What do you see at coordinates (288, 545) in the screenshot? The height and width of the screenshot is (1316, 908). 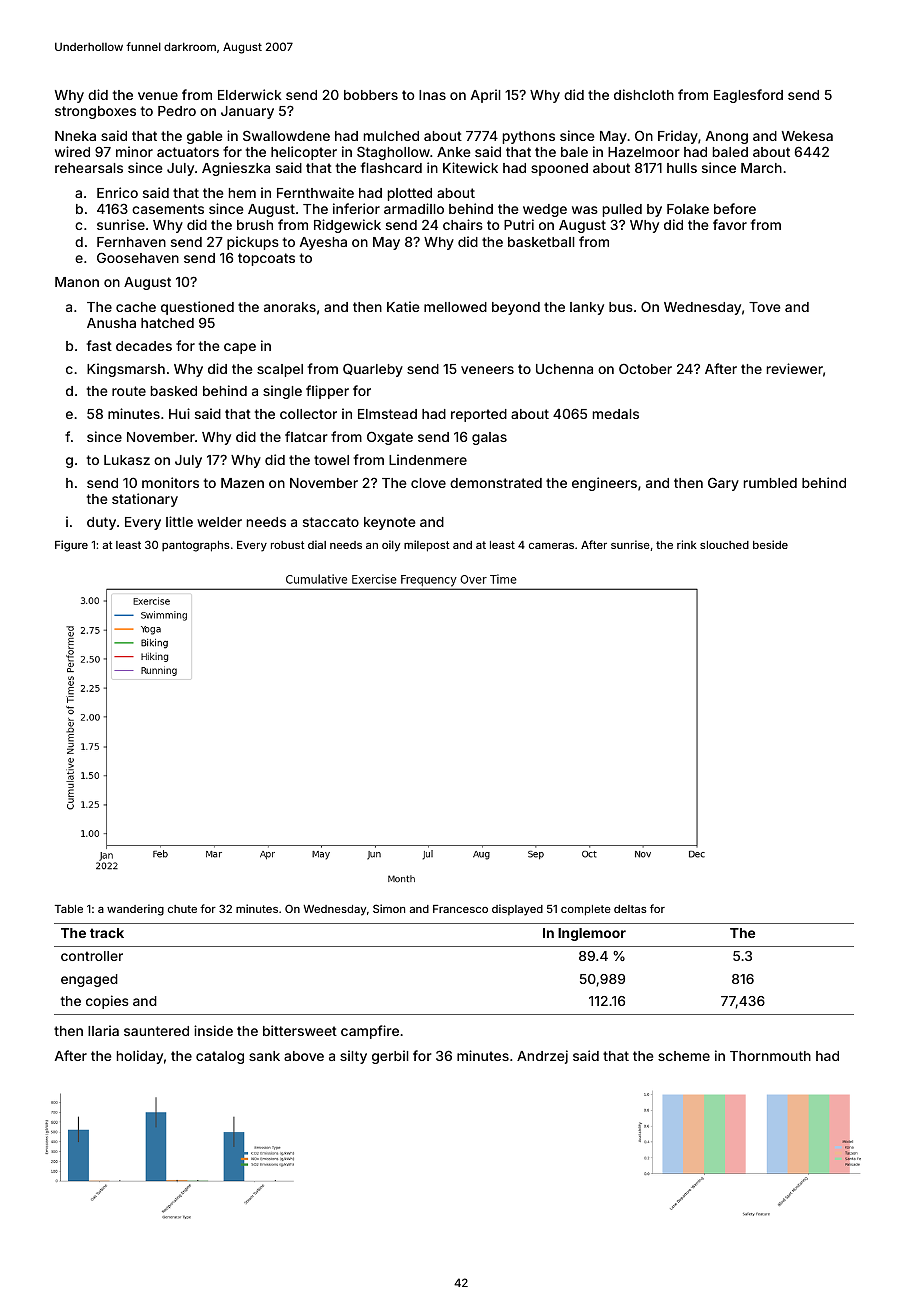 I see `robust` at bounding box center [288, 545].
